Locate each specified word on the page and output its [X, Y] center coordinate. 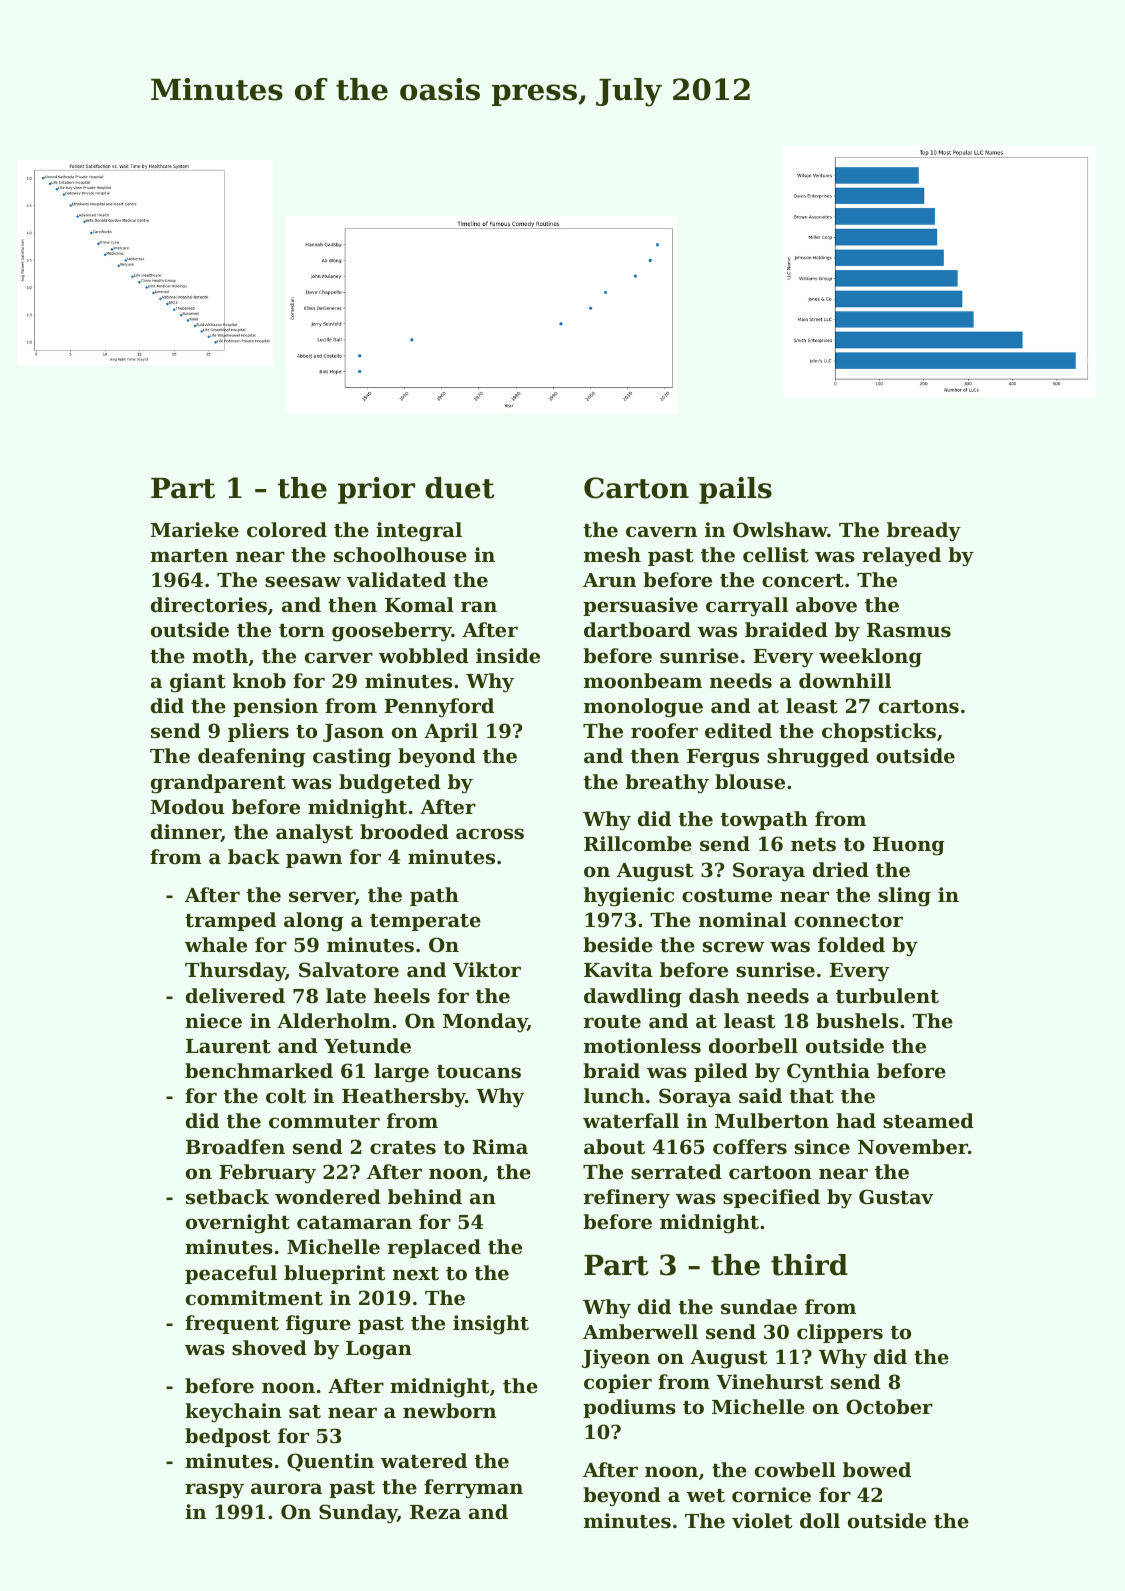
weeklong [870, 658]
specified [771, 1198]
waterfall [631, 1120]
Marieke [195, 529]
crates [403, 1148]
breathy [667, 784]
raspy [214, 1491]
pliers [258, 732]
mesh [612, 555]
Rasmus [909, 630]
